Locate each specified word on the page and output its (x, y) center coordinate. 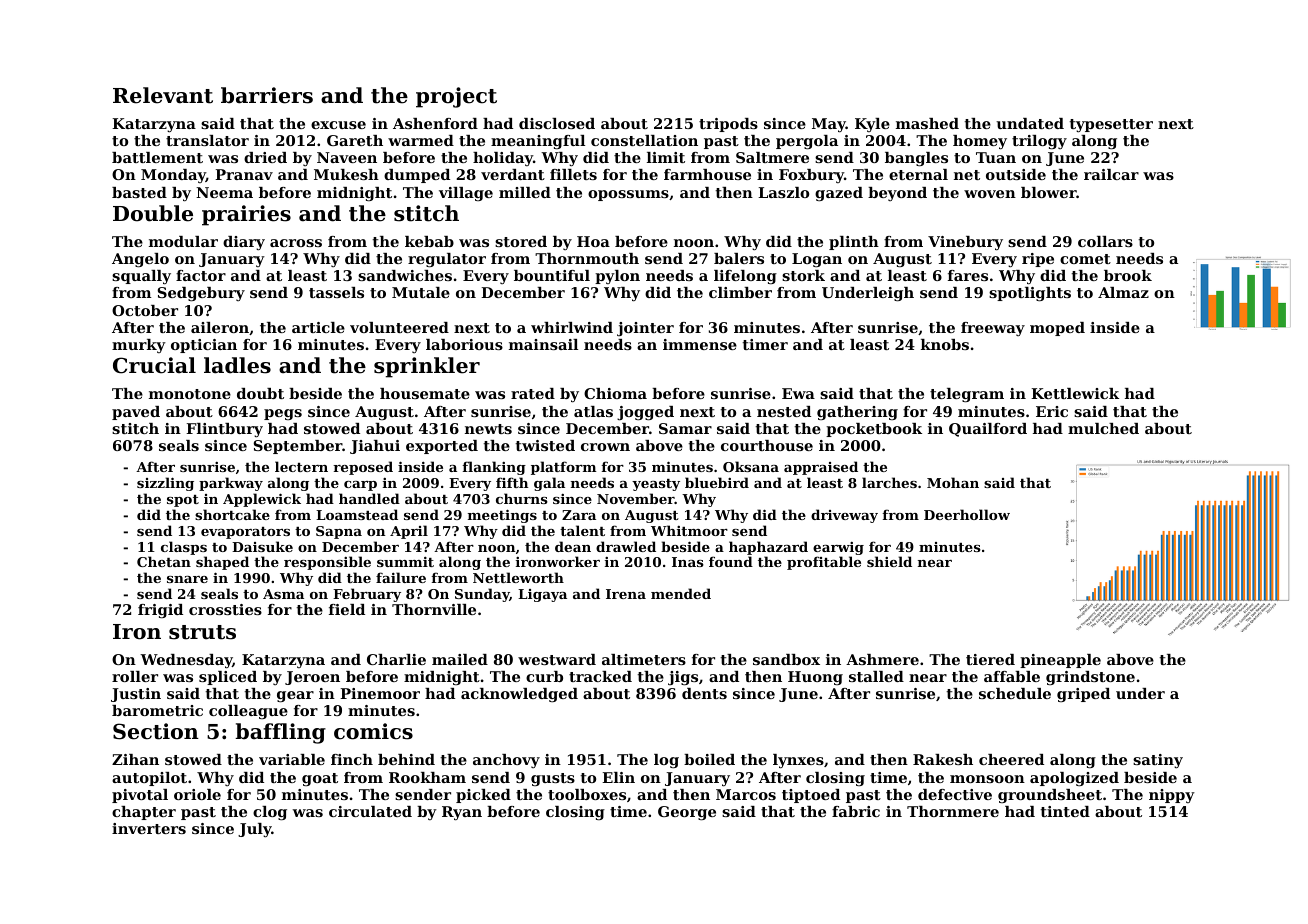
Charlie (396, 659)
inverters (149, 828)
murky (139, 346)
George (687, 813)
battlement (157, 157)
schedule (1015, 693)
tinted (1065, 811)
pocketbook (874, 430)
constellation (644, 140)
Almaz (1123, 292)
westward (557, 659)
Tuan (996, 157)
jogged (645, 413)
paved (136, 413)
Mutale (421, 292)
